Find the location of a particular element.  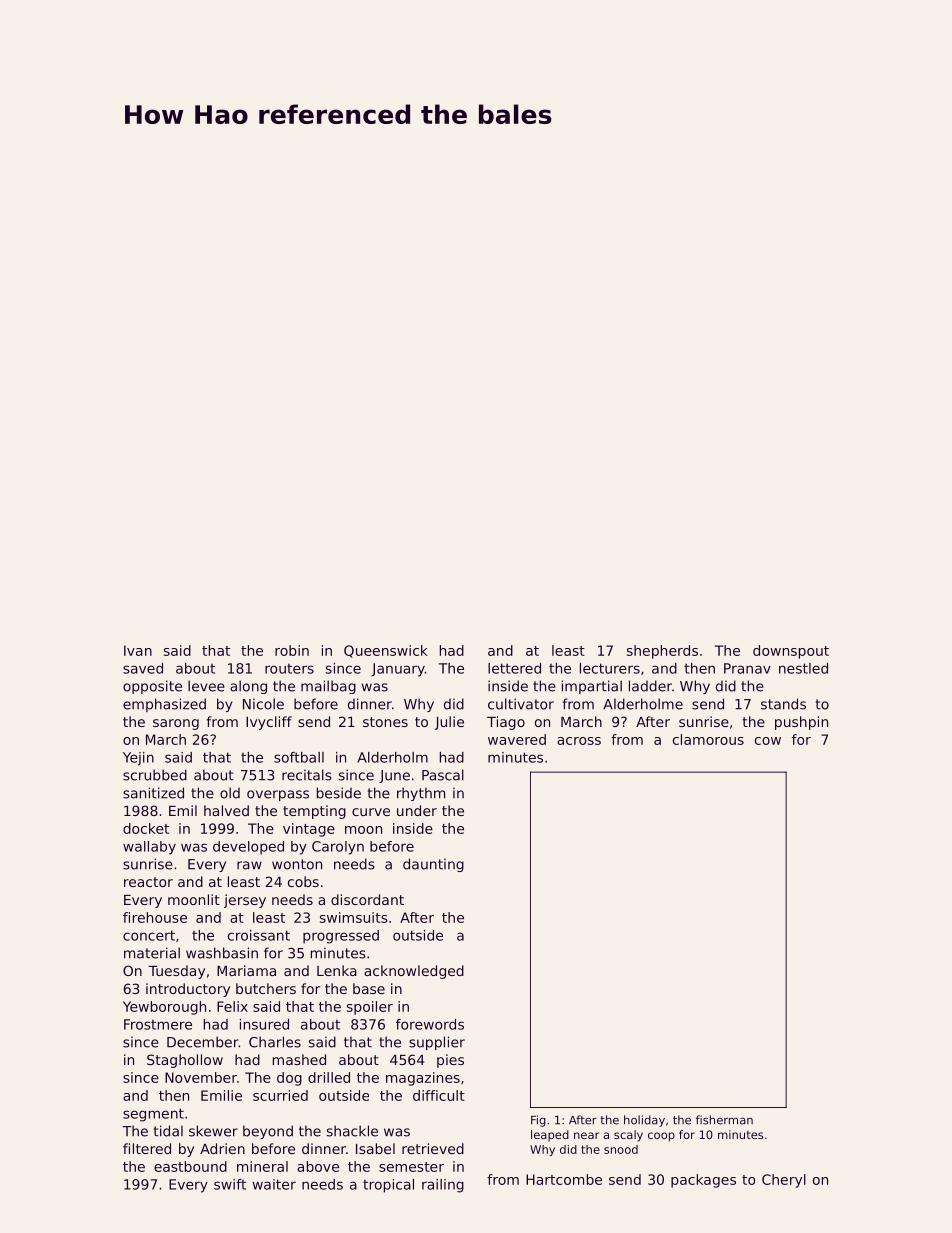

Julie is located at coordinates (449, 723).
